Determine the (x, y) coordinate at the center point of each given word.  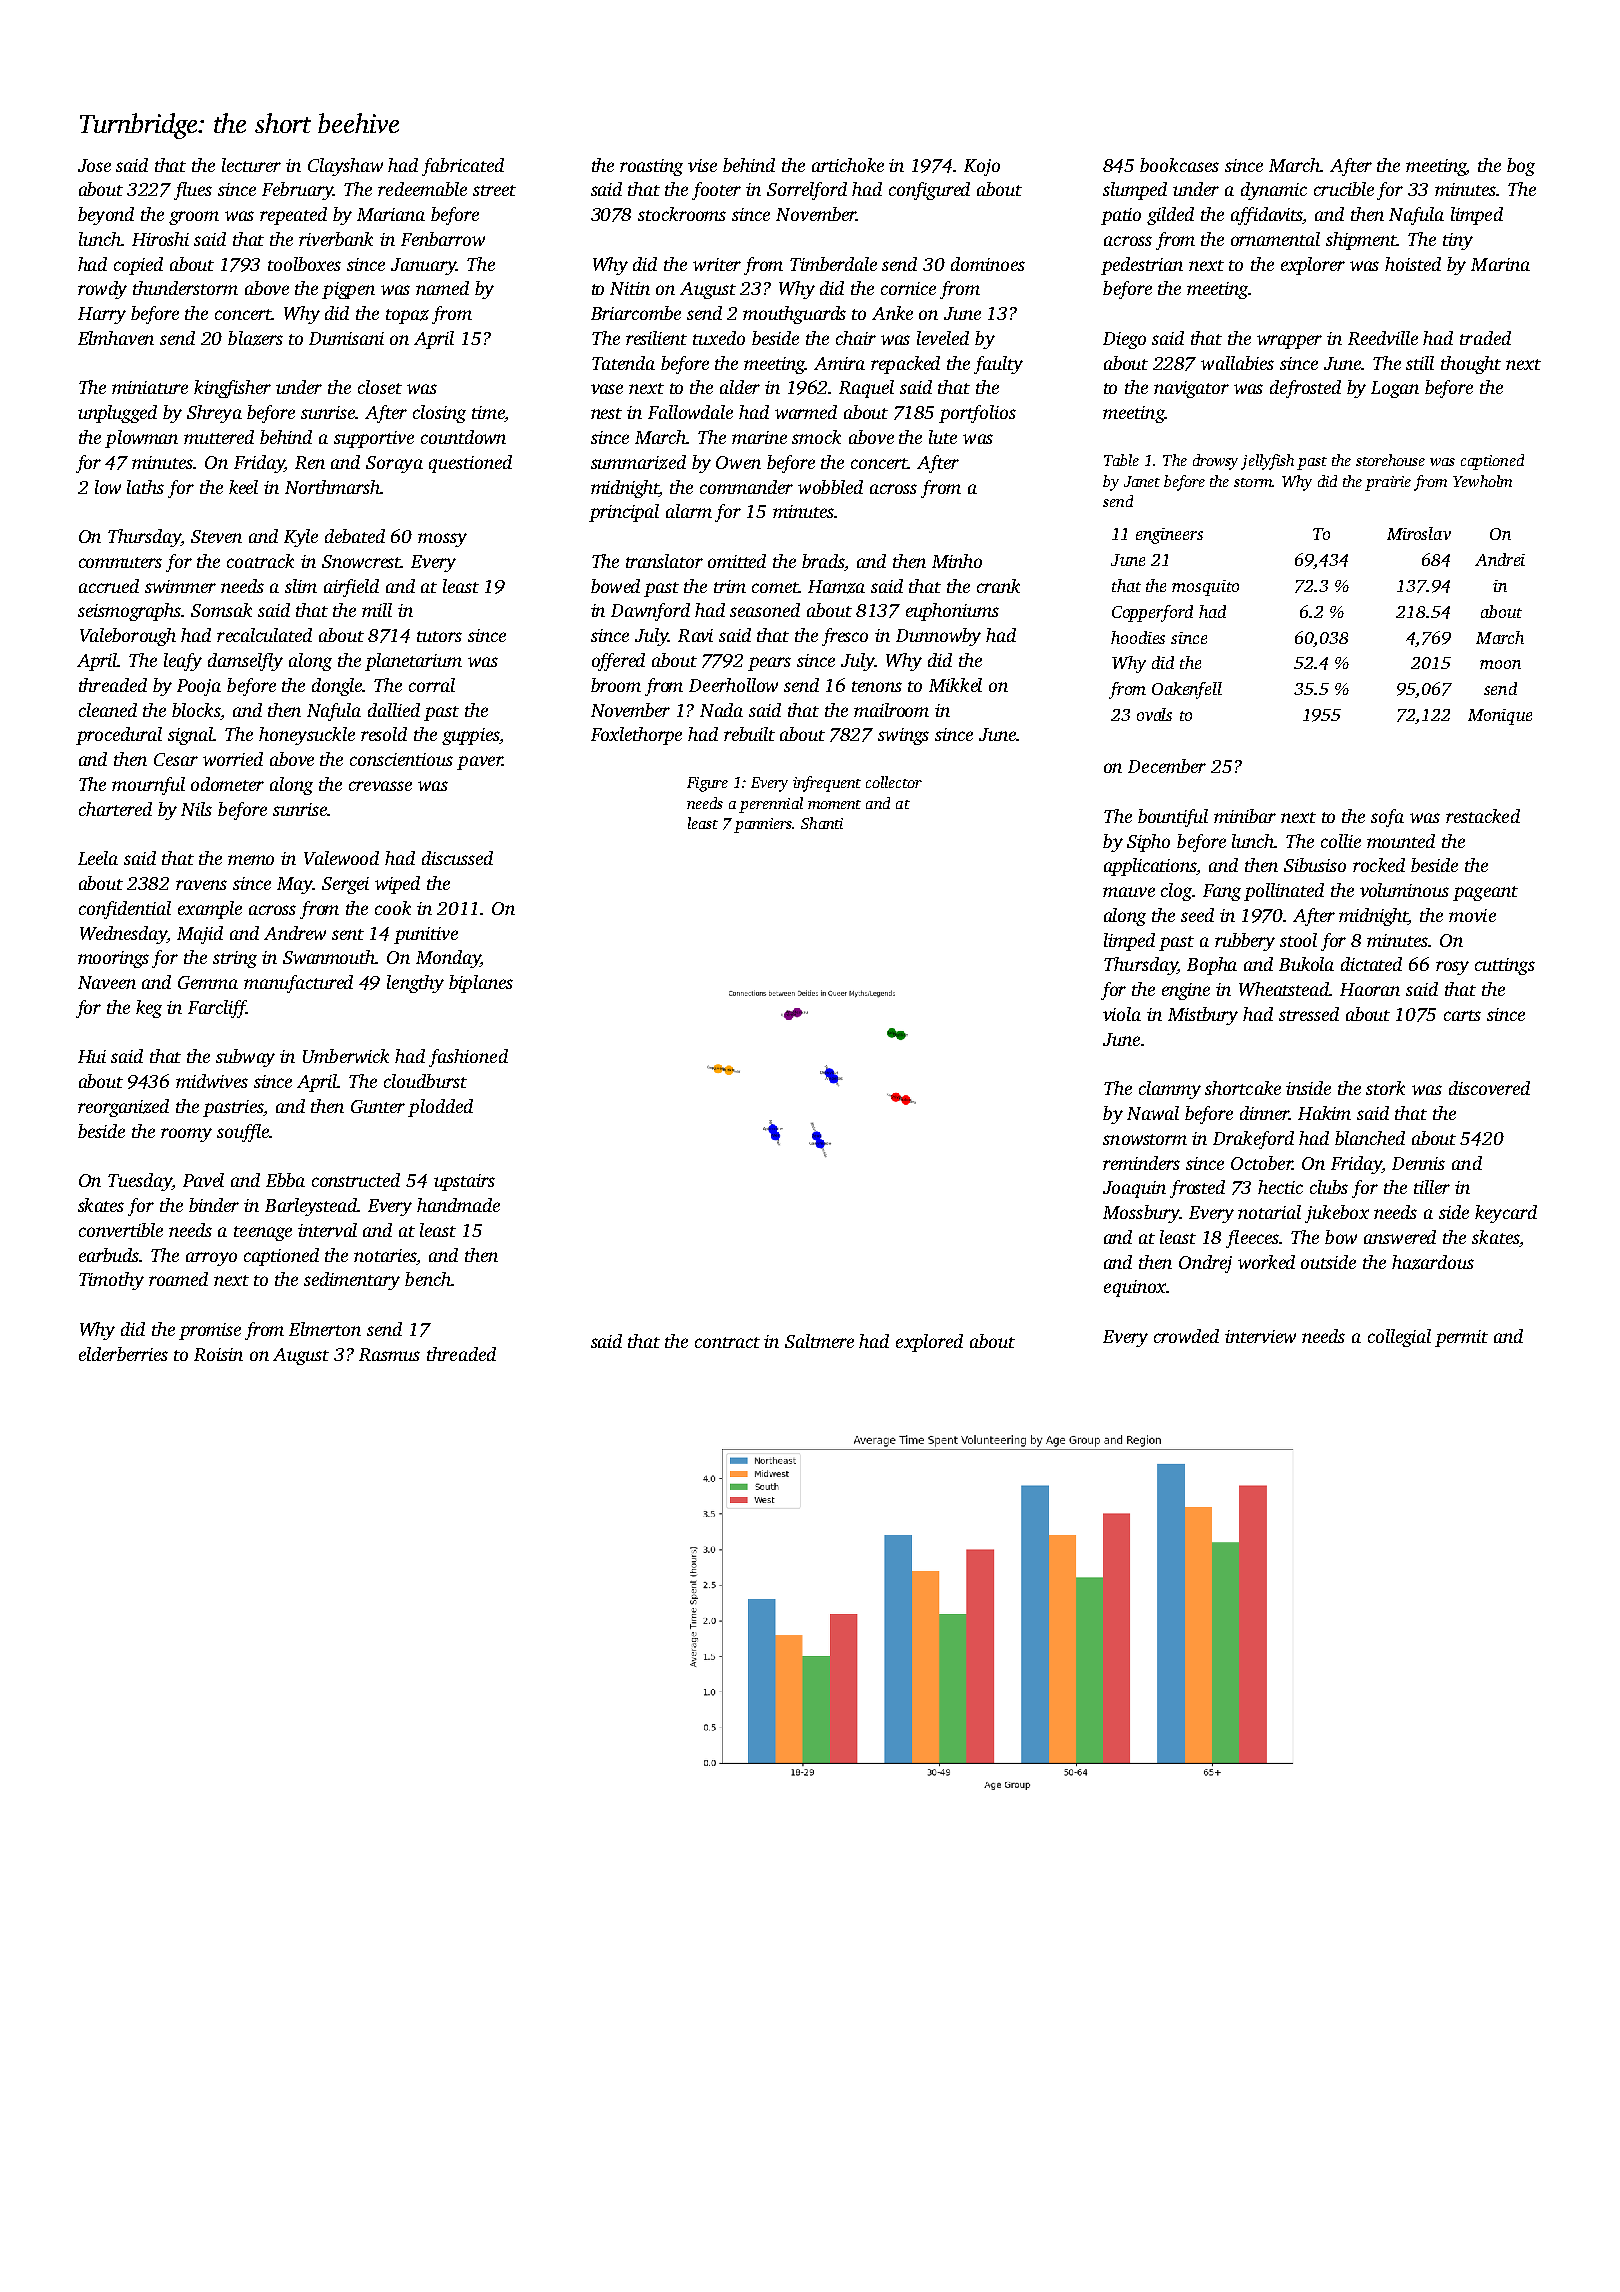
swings (903, 736)
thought (1471, 365)
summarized (638, 462)
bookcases (1179, 165)
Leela (98, 858)
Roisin (218, 1354)
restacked (1483, 816)
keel (243, 487)
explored (929, 1343)
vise (702, 165)
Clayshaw (345, 167)
